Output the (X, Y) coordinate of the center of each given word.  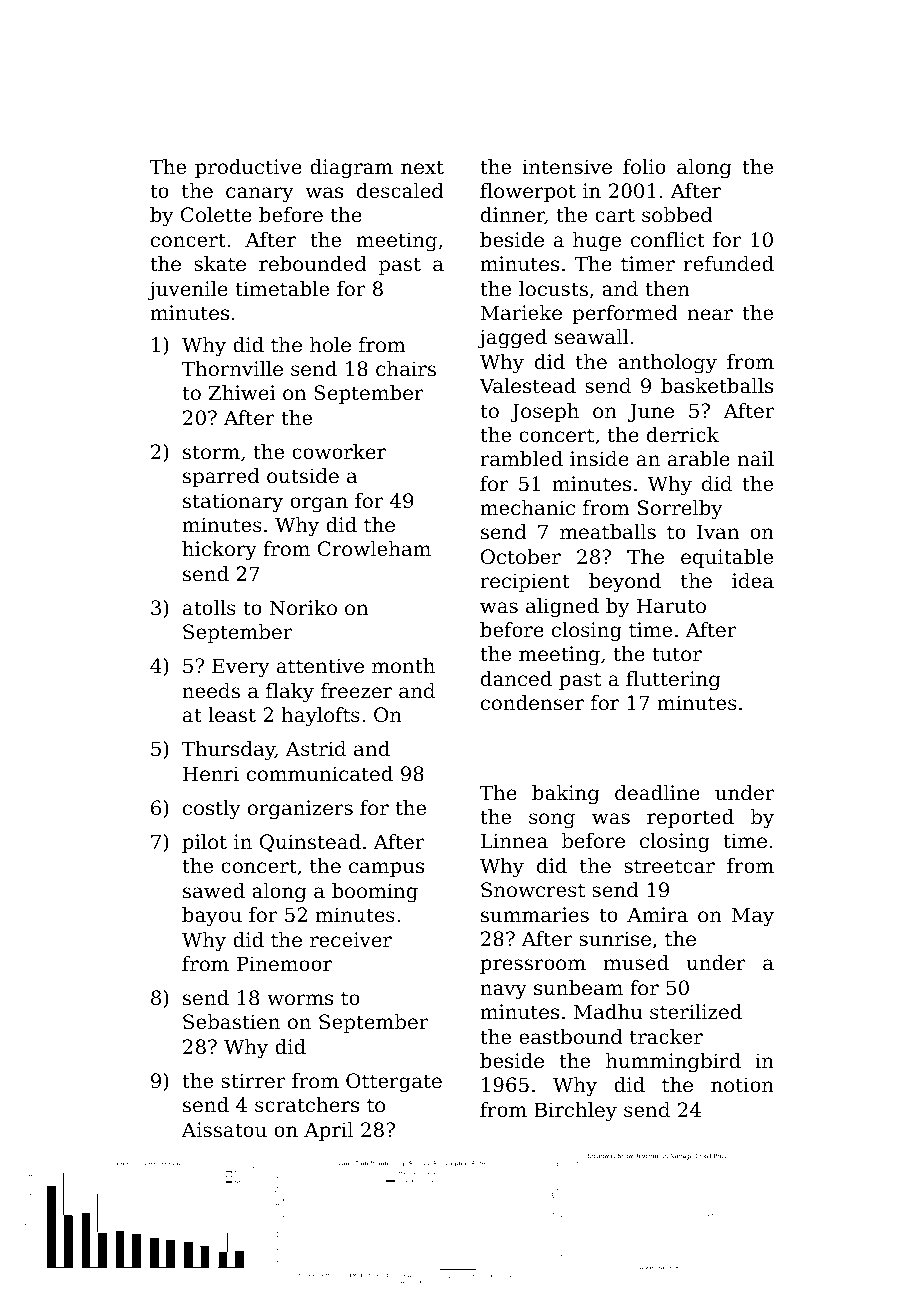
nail (756, 459)
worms (300, 999)
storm (211, 452)
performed (625, 314)
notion (742, 1085)
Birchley (575, 1112)
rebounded (313, 264)
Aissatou (224, 1130)
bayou (212, 917)
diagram (351, 169)
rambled (521, 459)
